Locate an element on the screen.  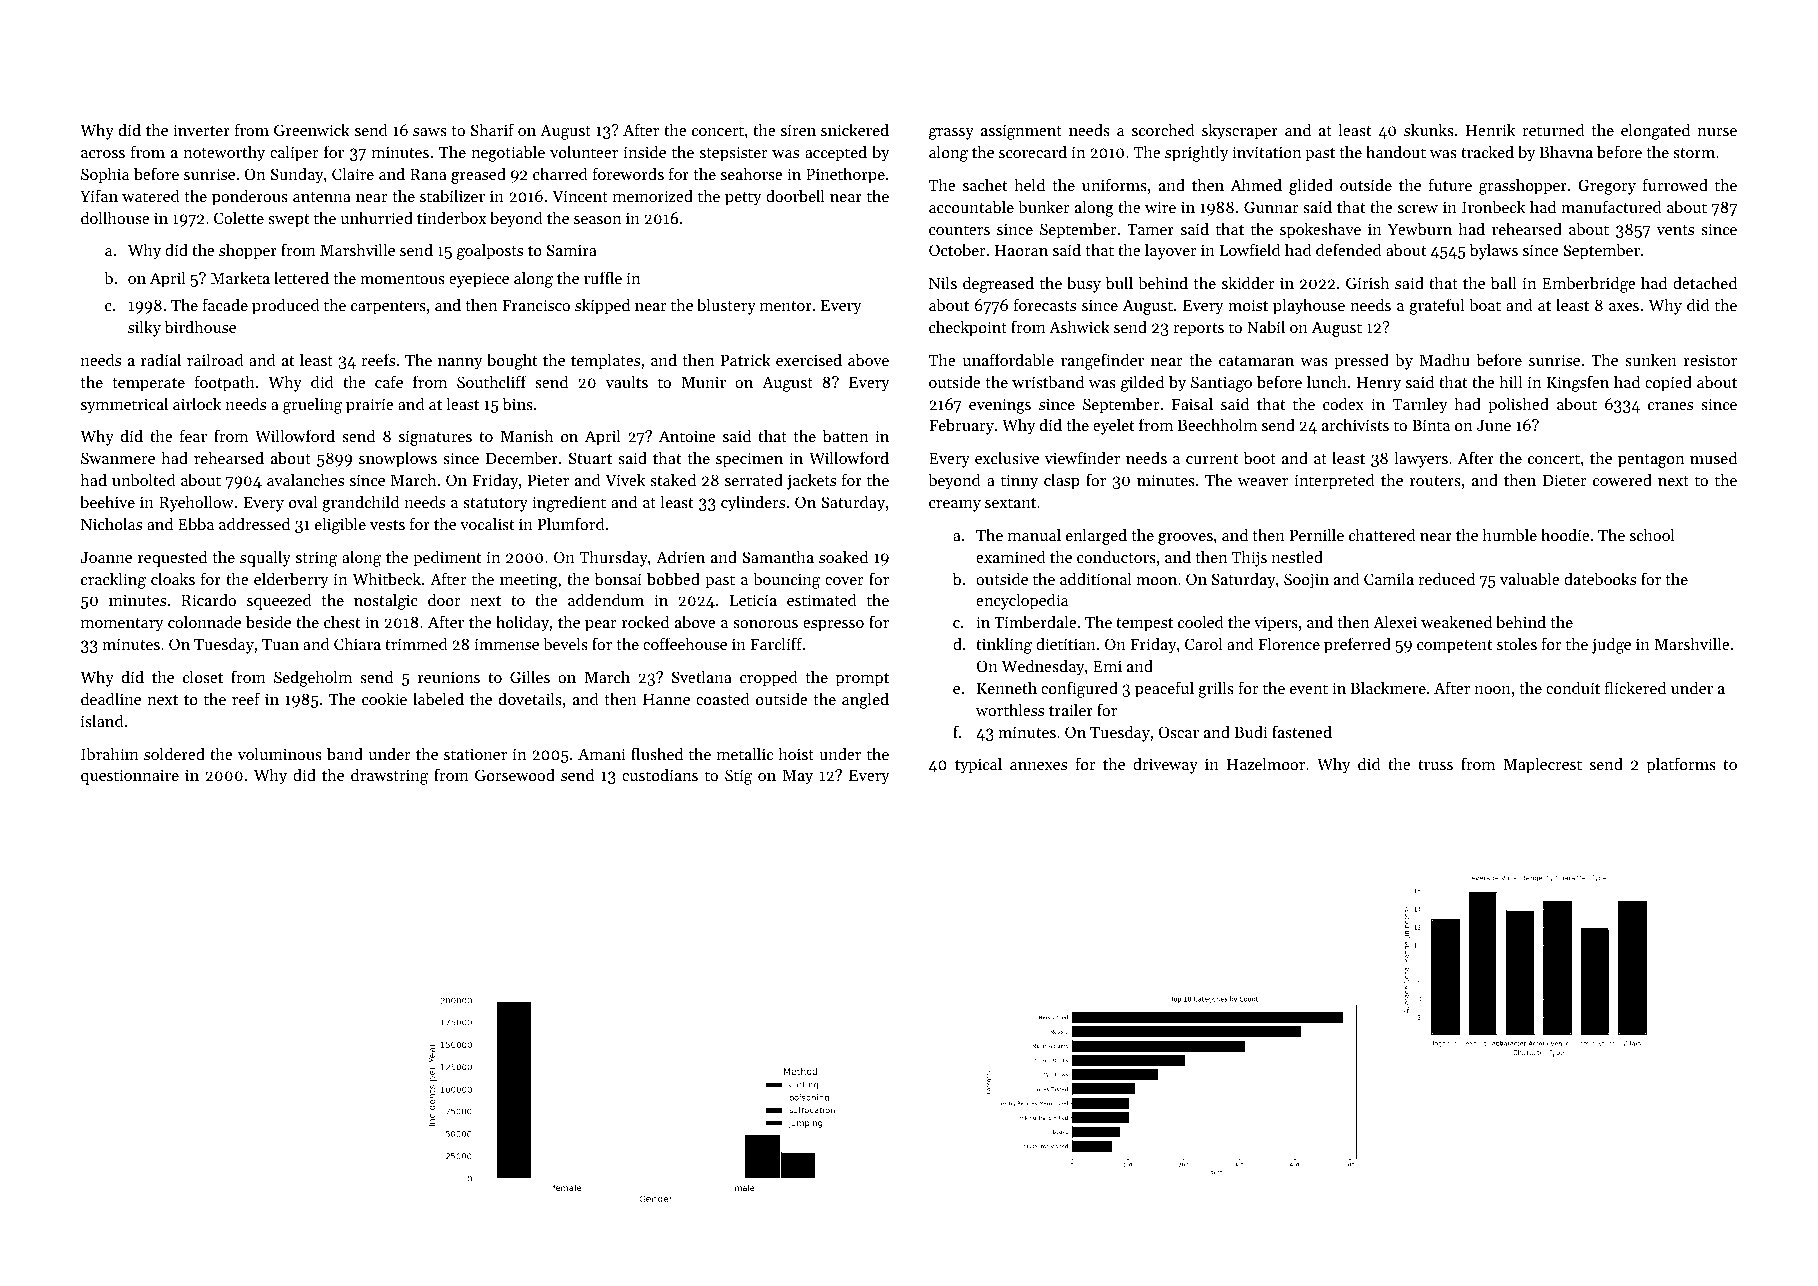
mused is located at coordinates (1713, 457).
